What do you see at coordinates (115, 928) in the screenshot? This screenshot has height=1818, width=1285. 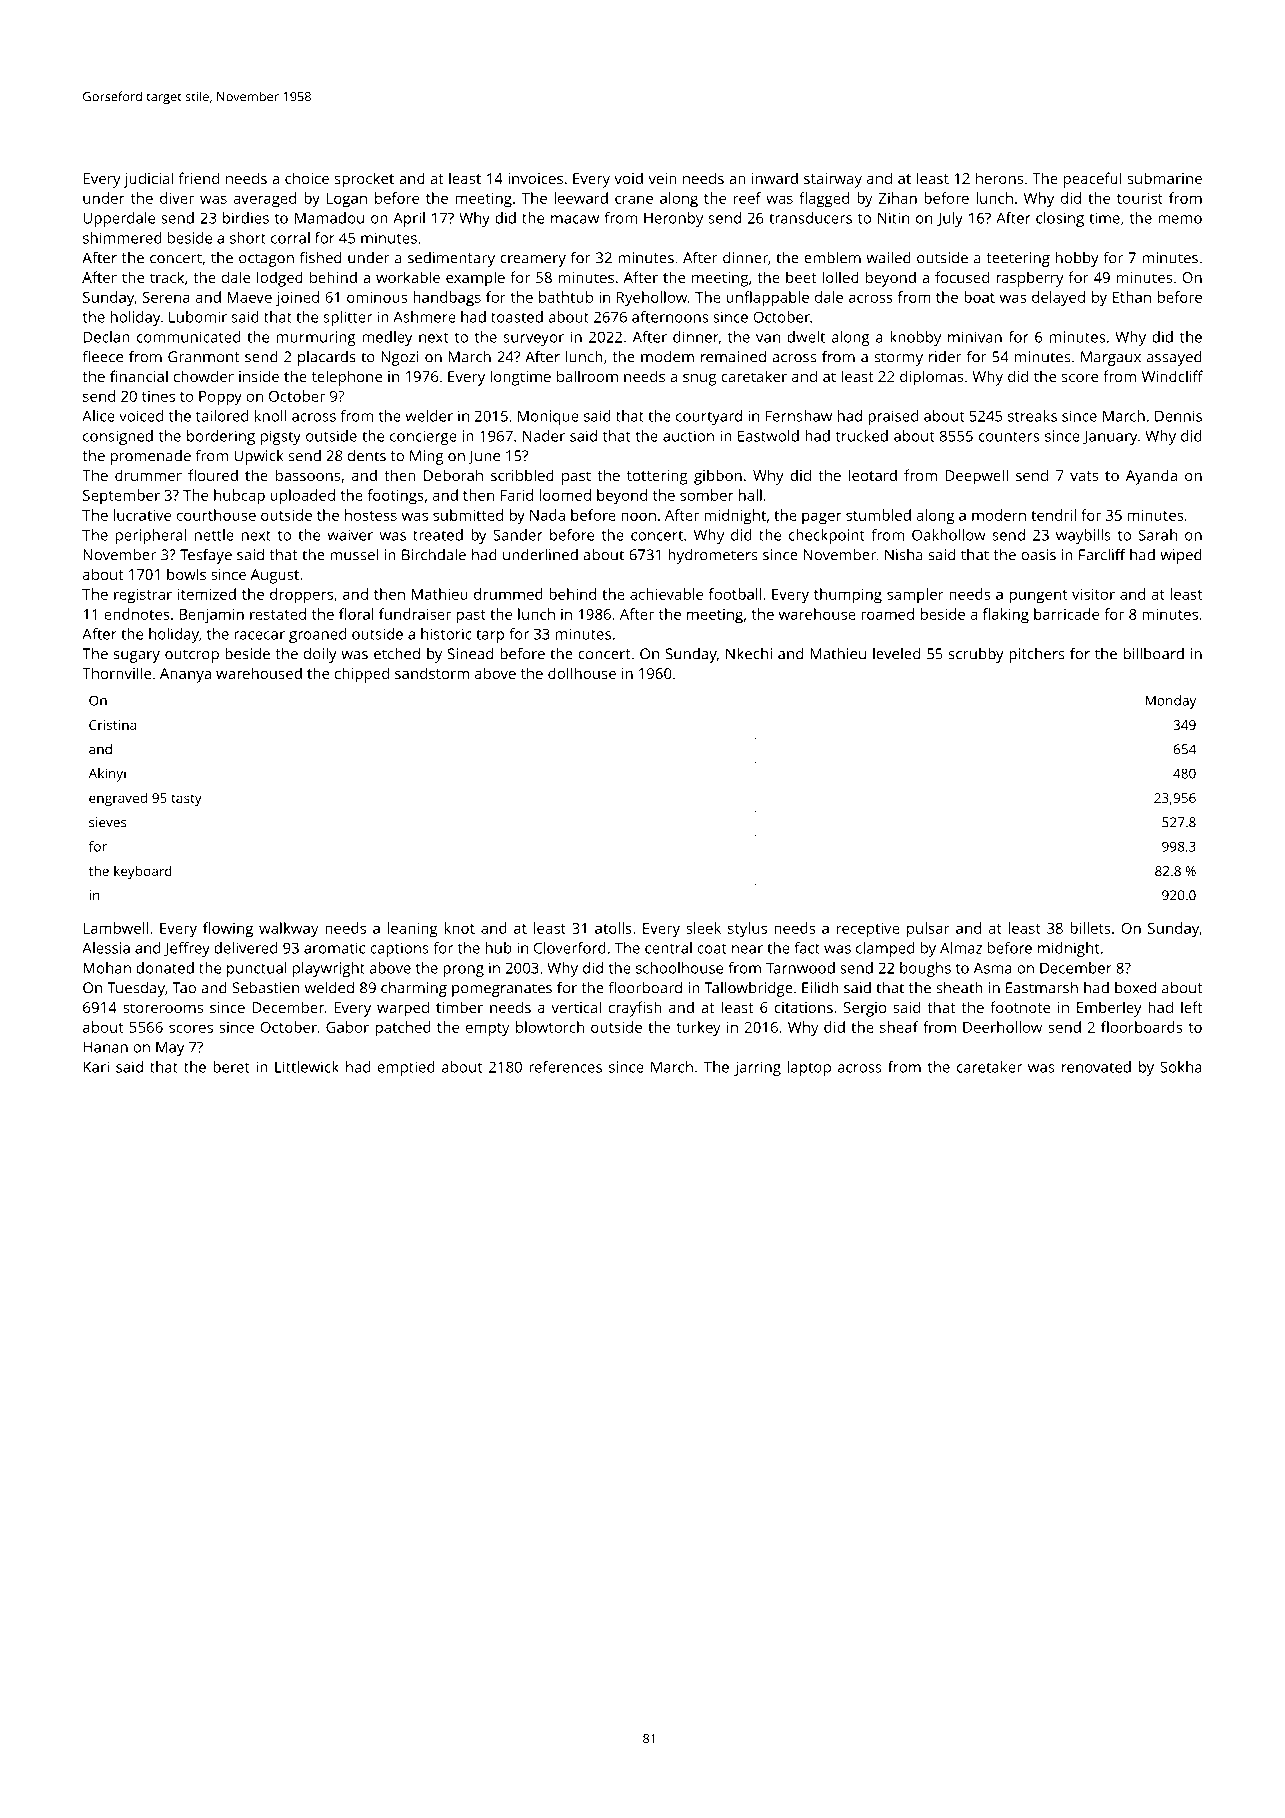 I see `Lambwell` at bounding box center [115, 928].
